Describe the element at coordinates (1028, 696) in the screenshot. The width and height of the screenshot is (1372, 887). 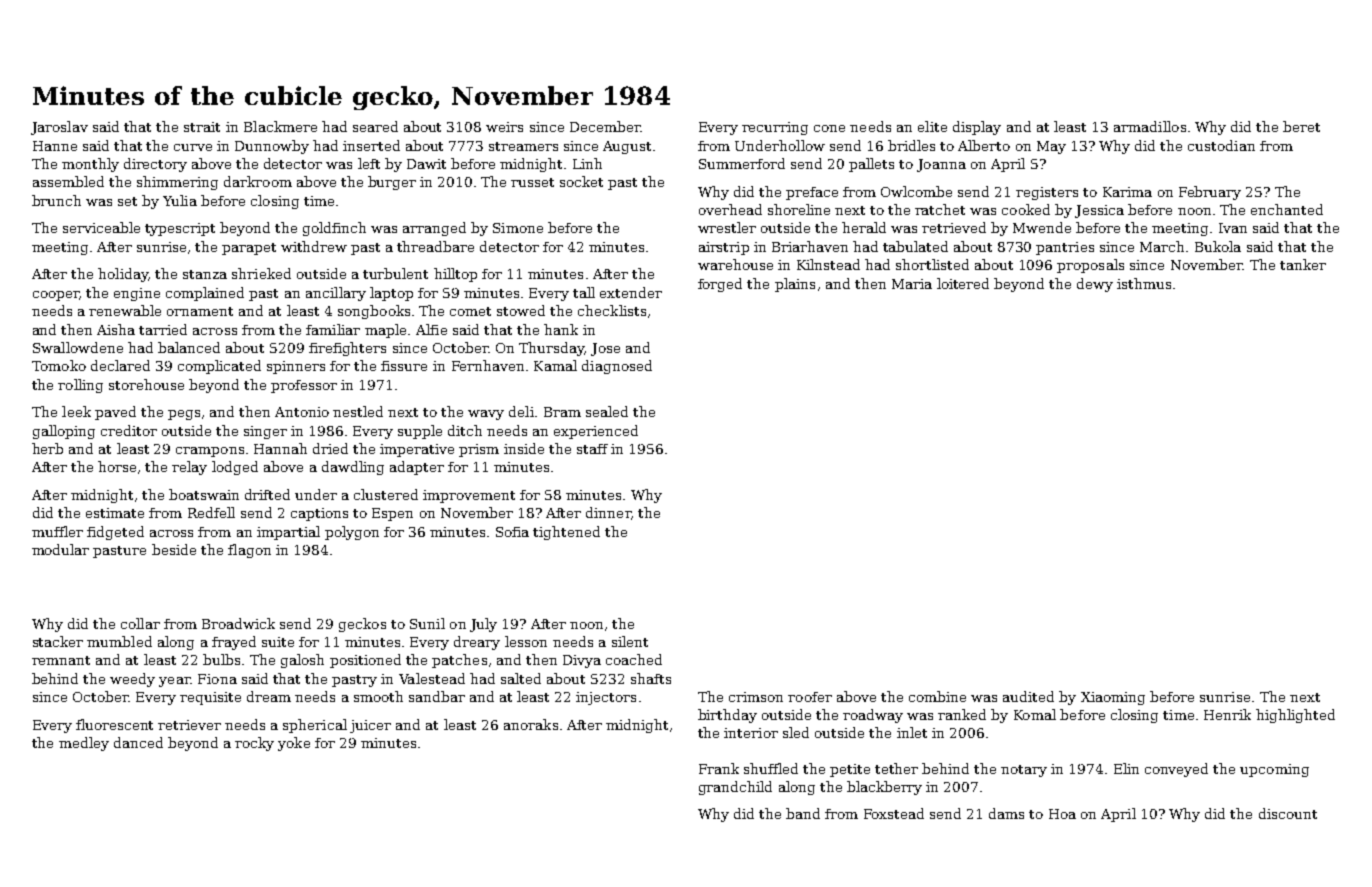
I see `audited` at that location.
